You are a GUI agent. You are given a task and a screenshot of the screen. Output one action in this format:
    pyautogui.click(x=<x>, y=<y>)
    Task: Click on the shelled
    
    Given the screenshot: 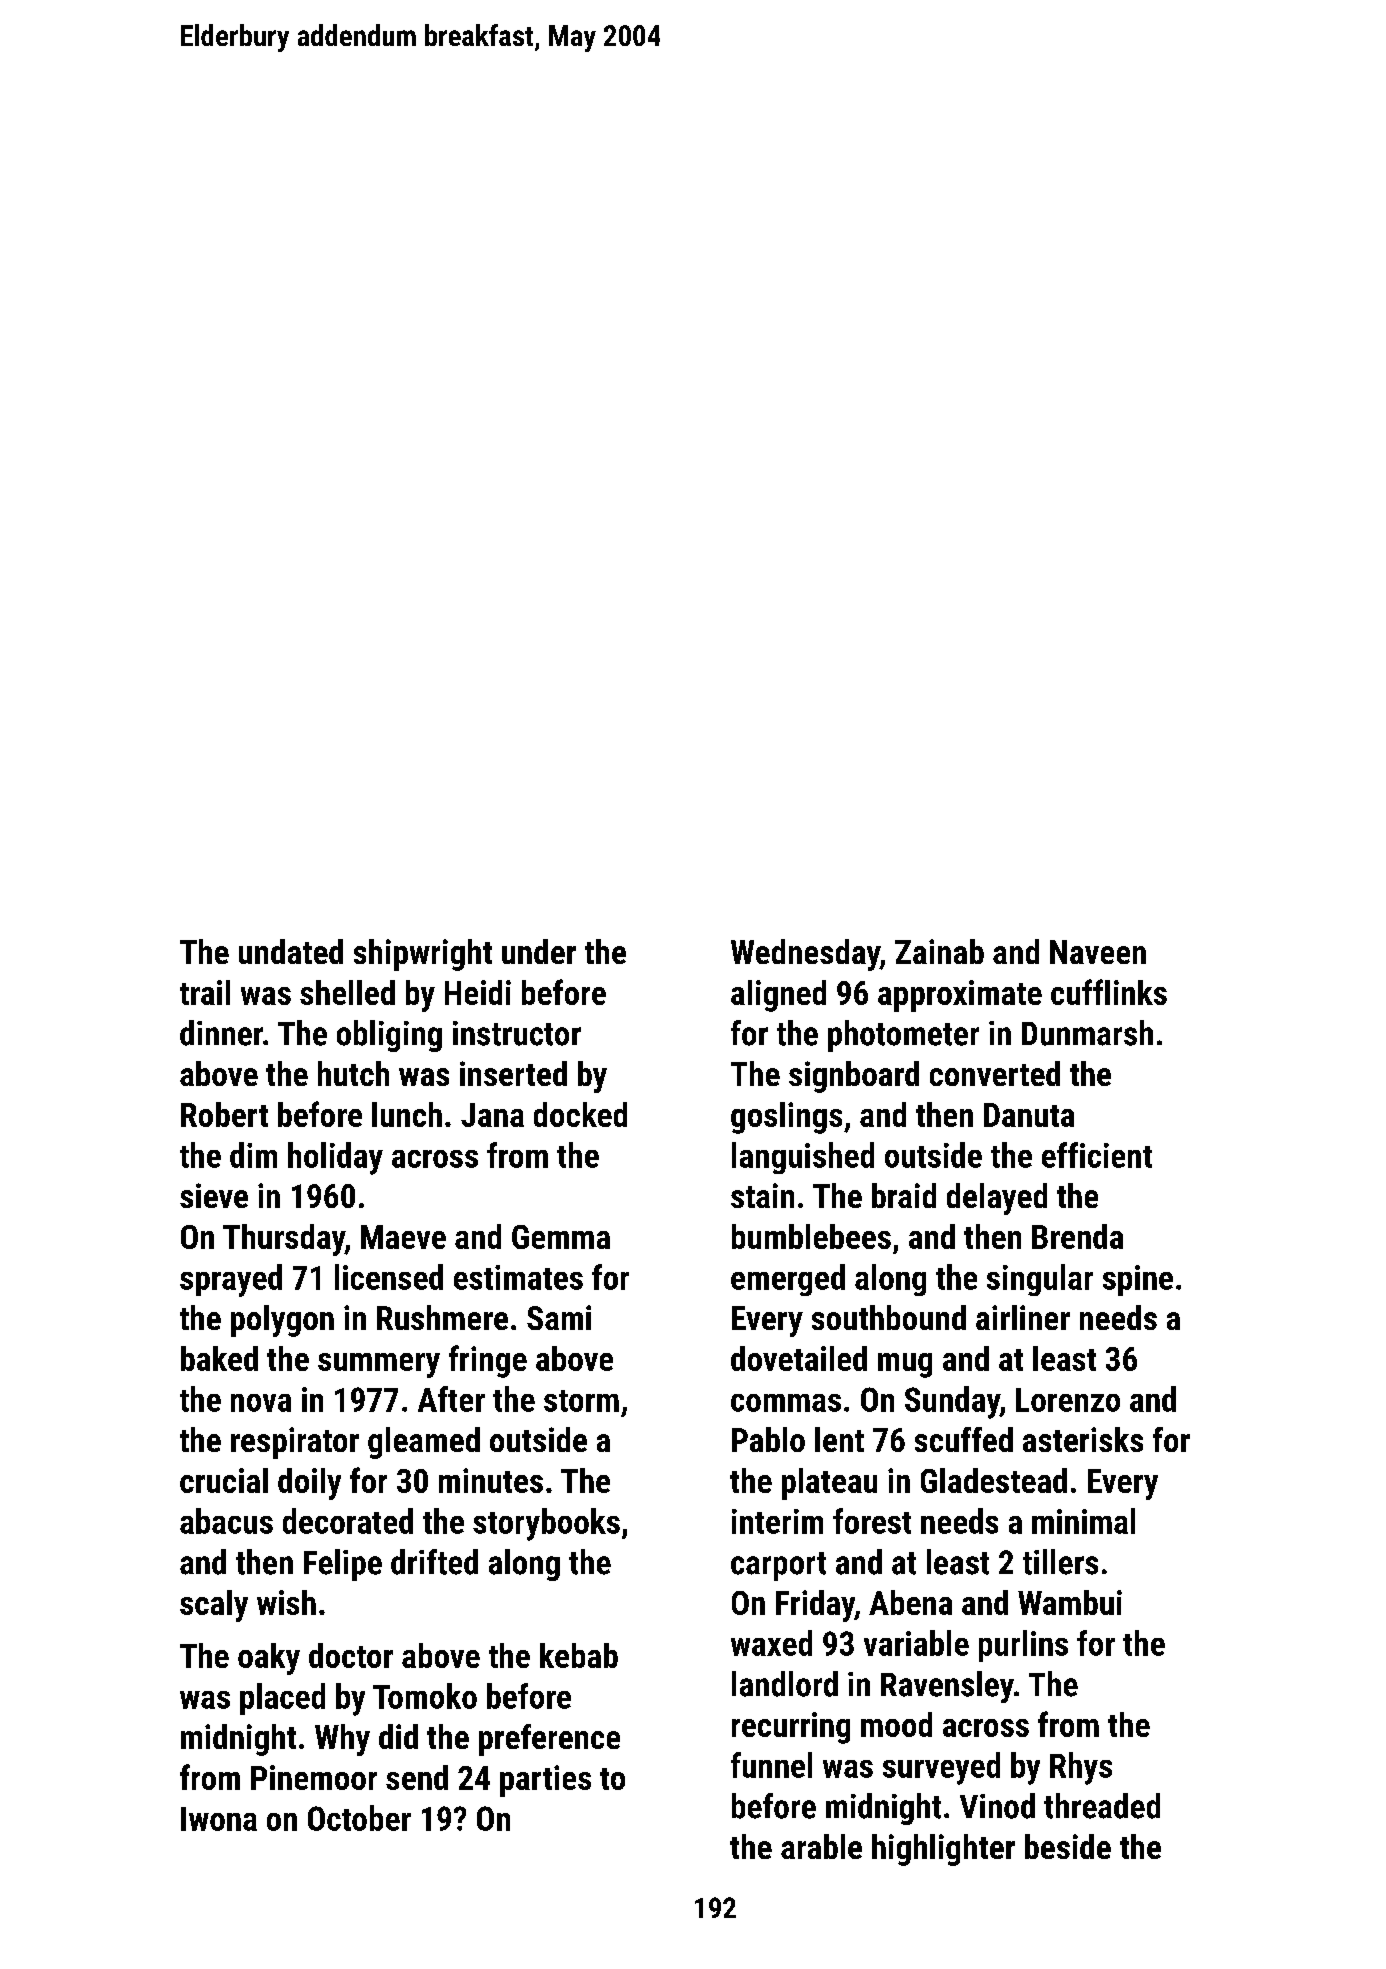 What is the action you would take?
    pyautogui.click(x=347, y=992)
